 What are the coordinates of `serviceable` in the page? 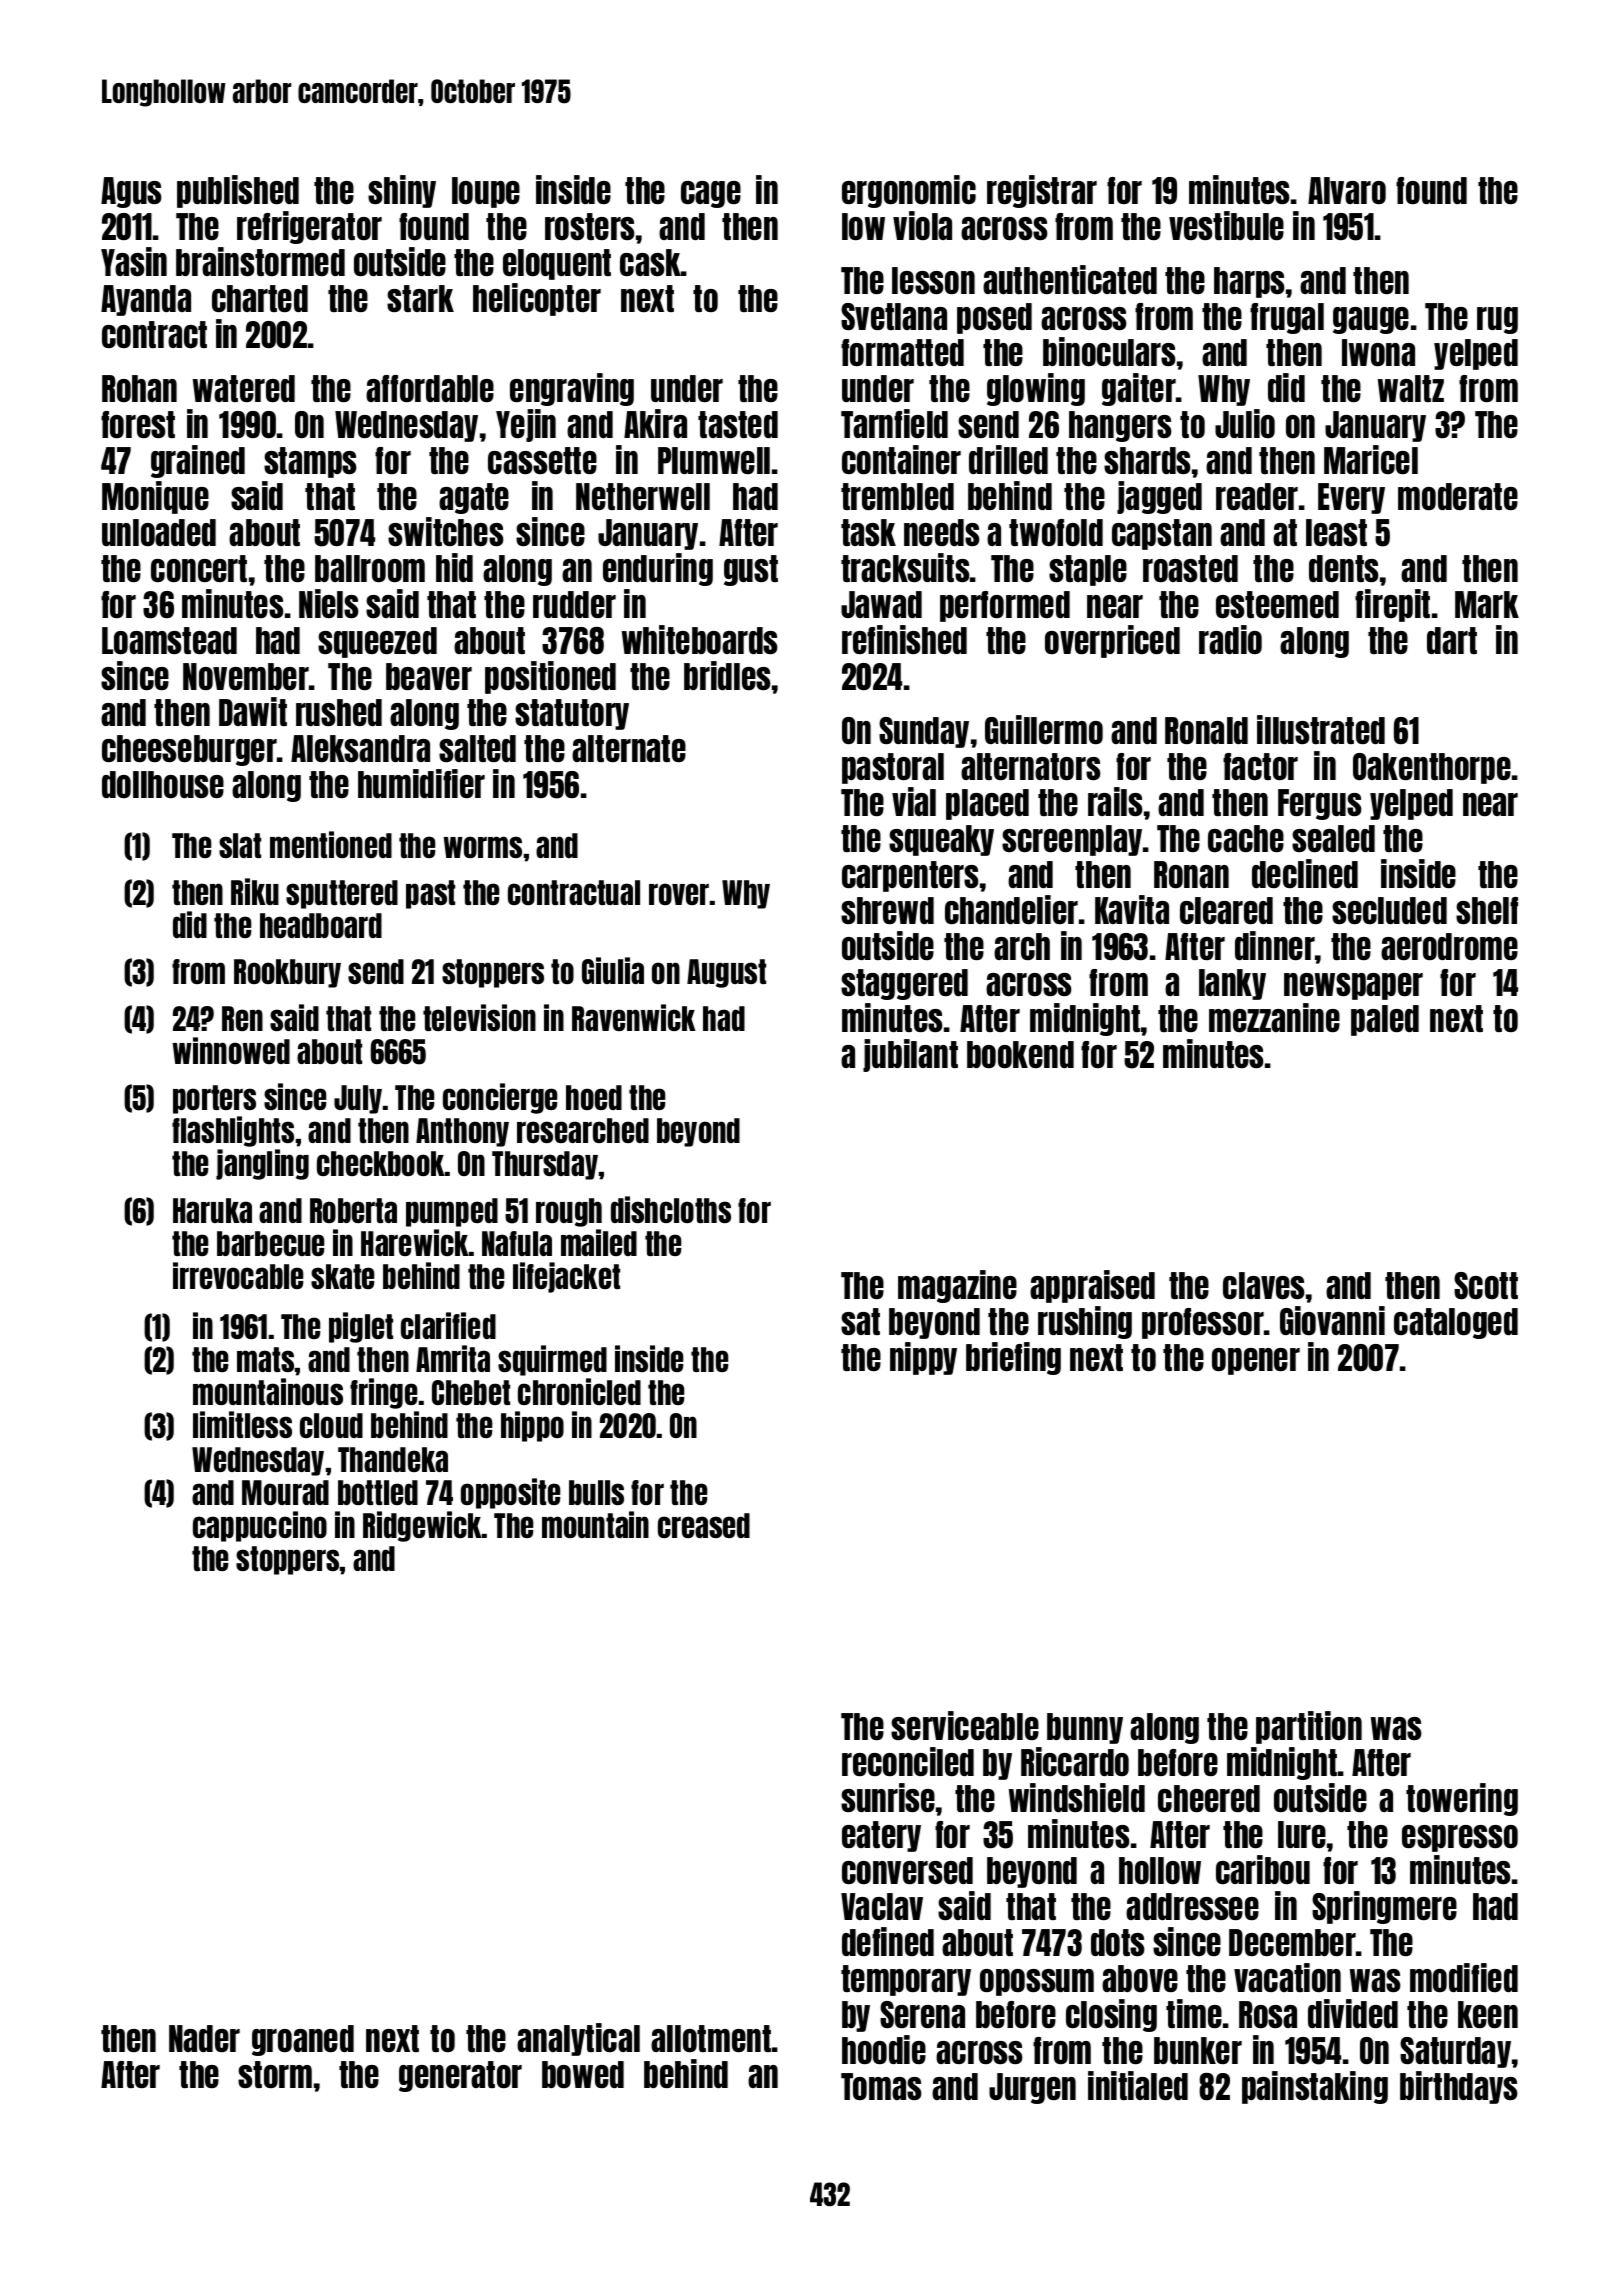 It's located at (965, 1725).
